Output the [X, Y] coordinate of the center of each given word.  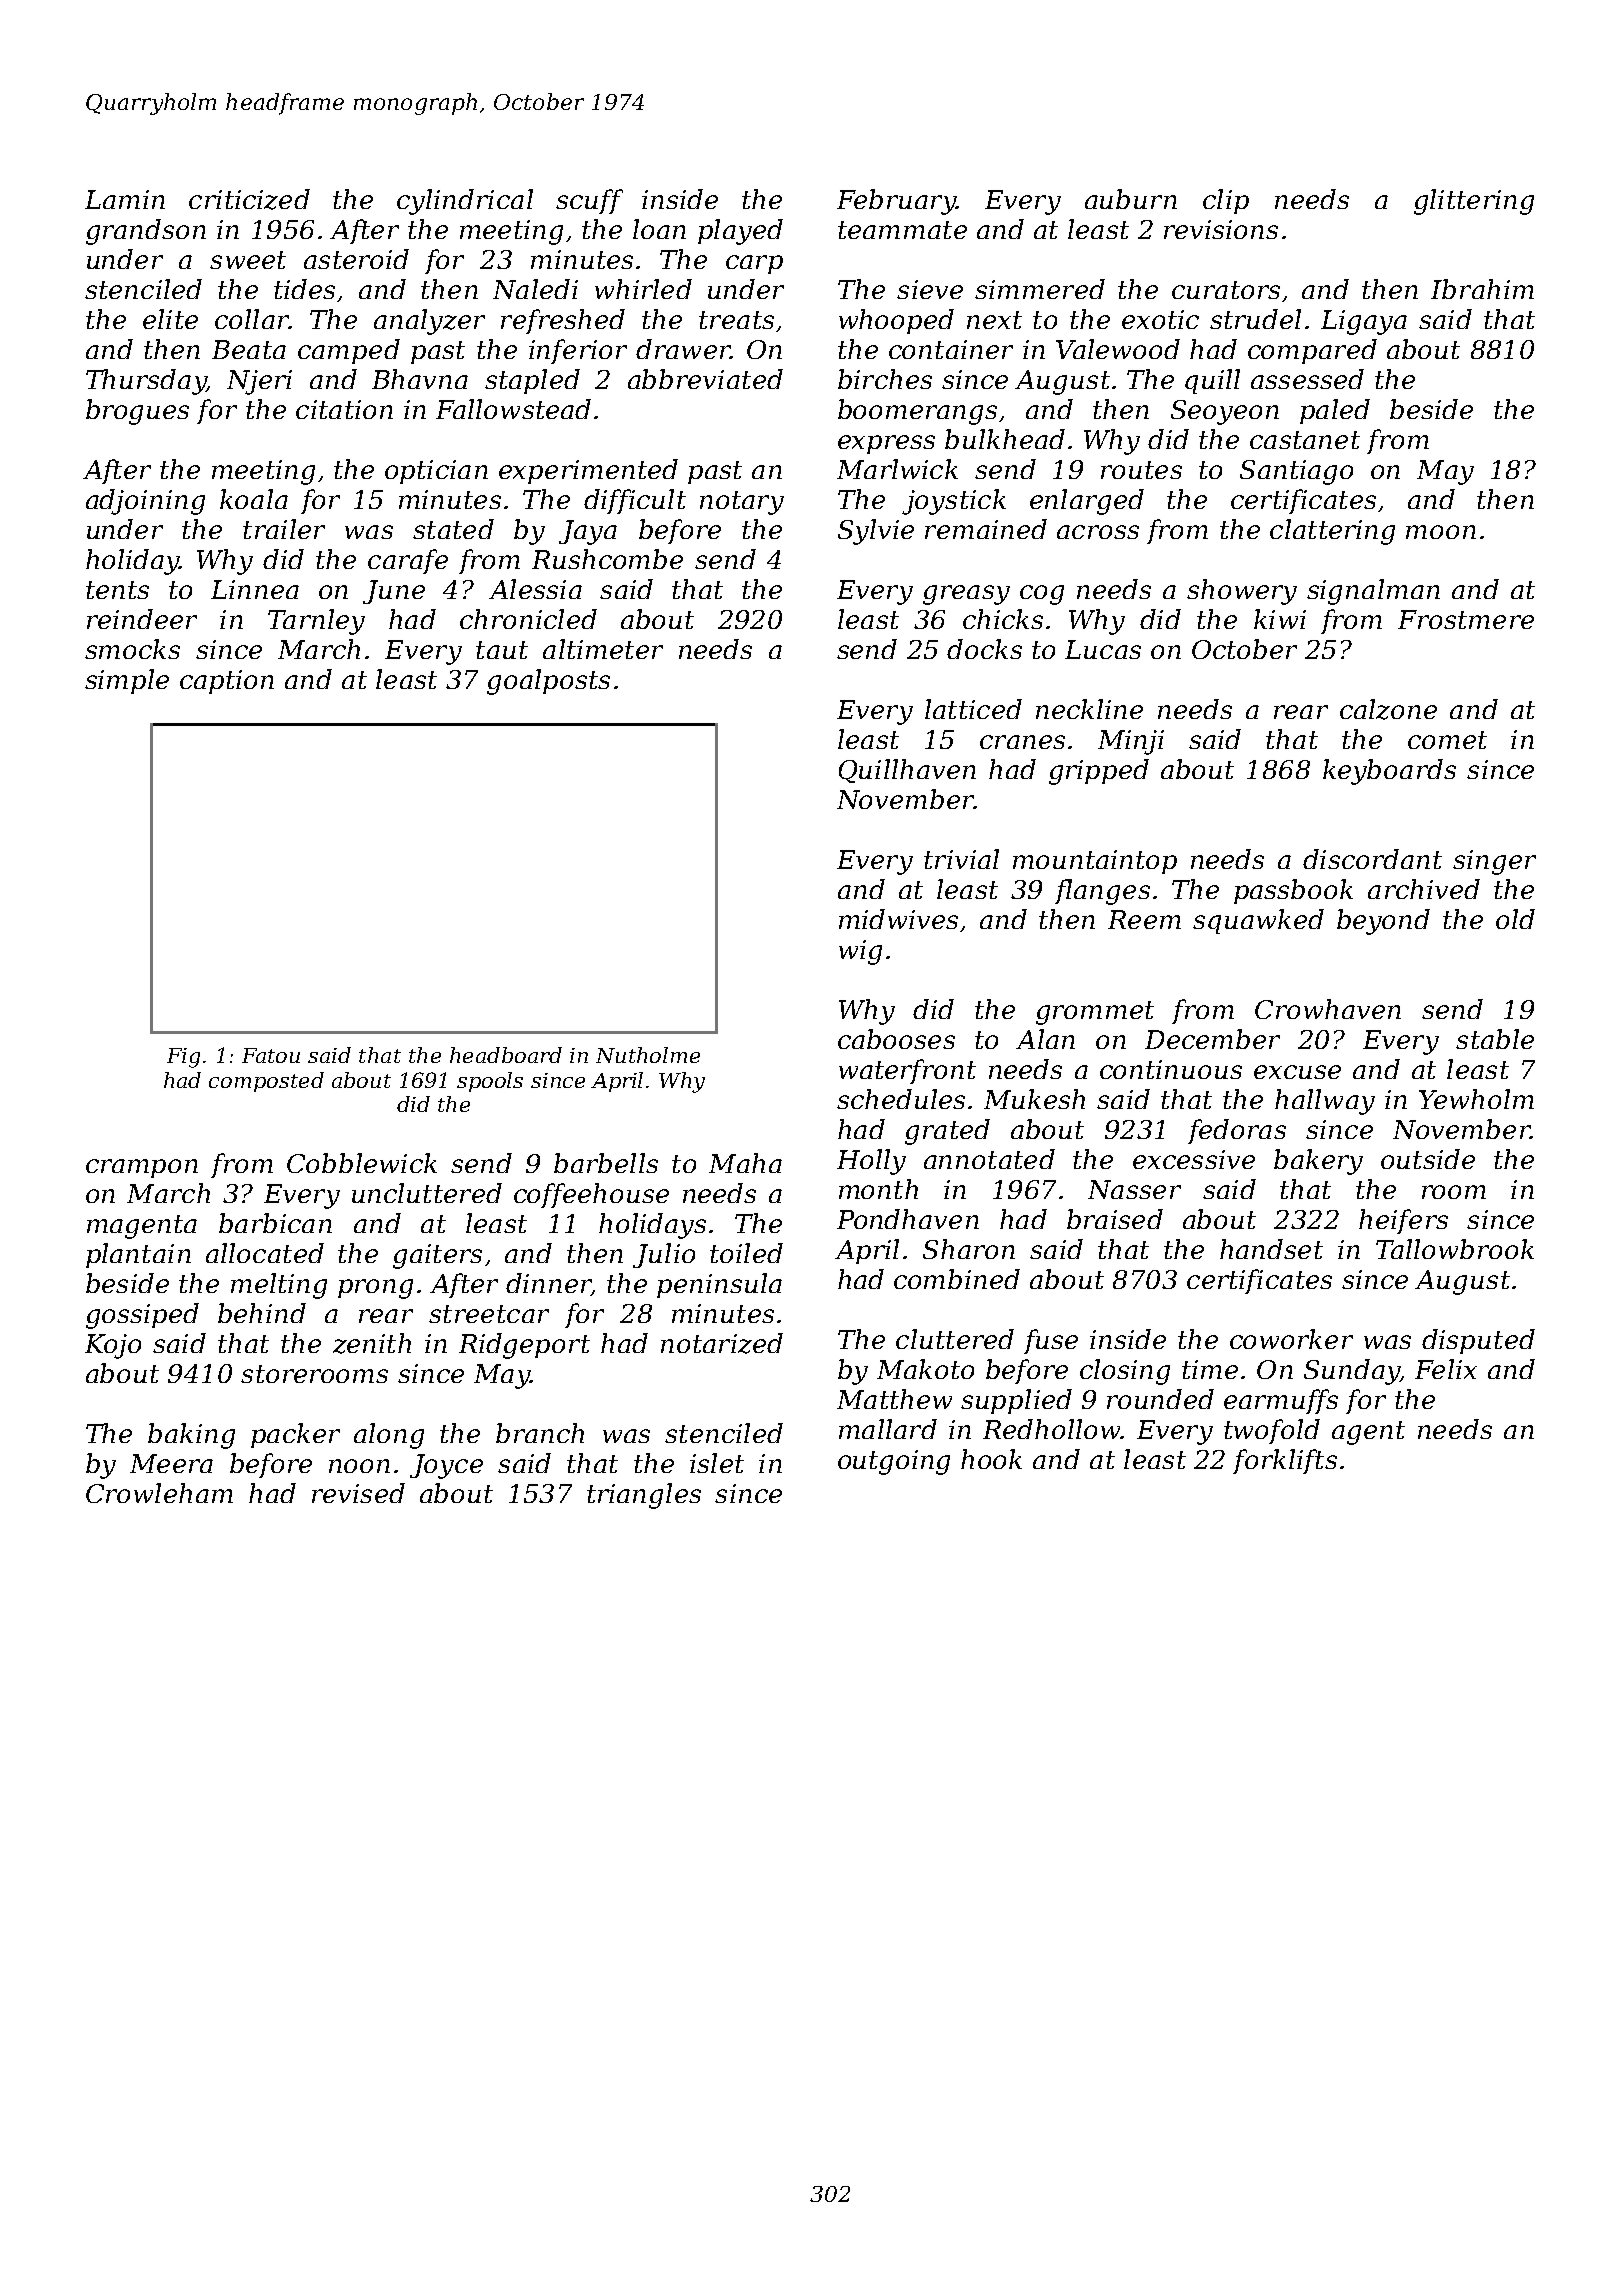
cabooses [896, 1039]
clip [1226, 201]
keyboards [1389, 772]
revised [358, 1493]
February [896, 202]
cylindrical [465, 202]
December [1212, 1039]
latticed [973, 709]
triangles [644, 1496]
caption [227, 682]
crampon [142, 1168]
